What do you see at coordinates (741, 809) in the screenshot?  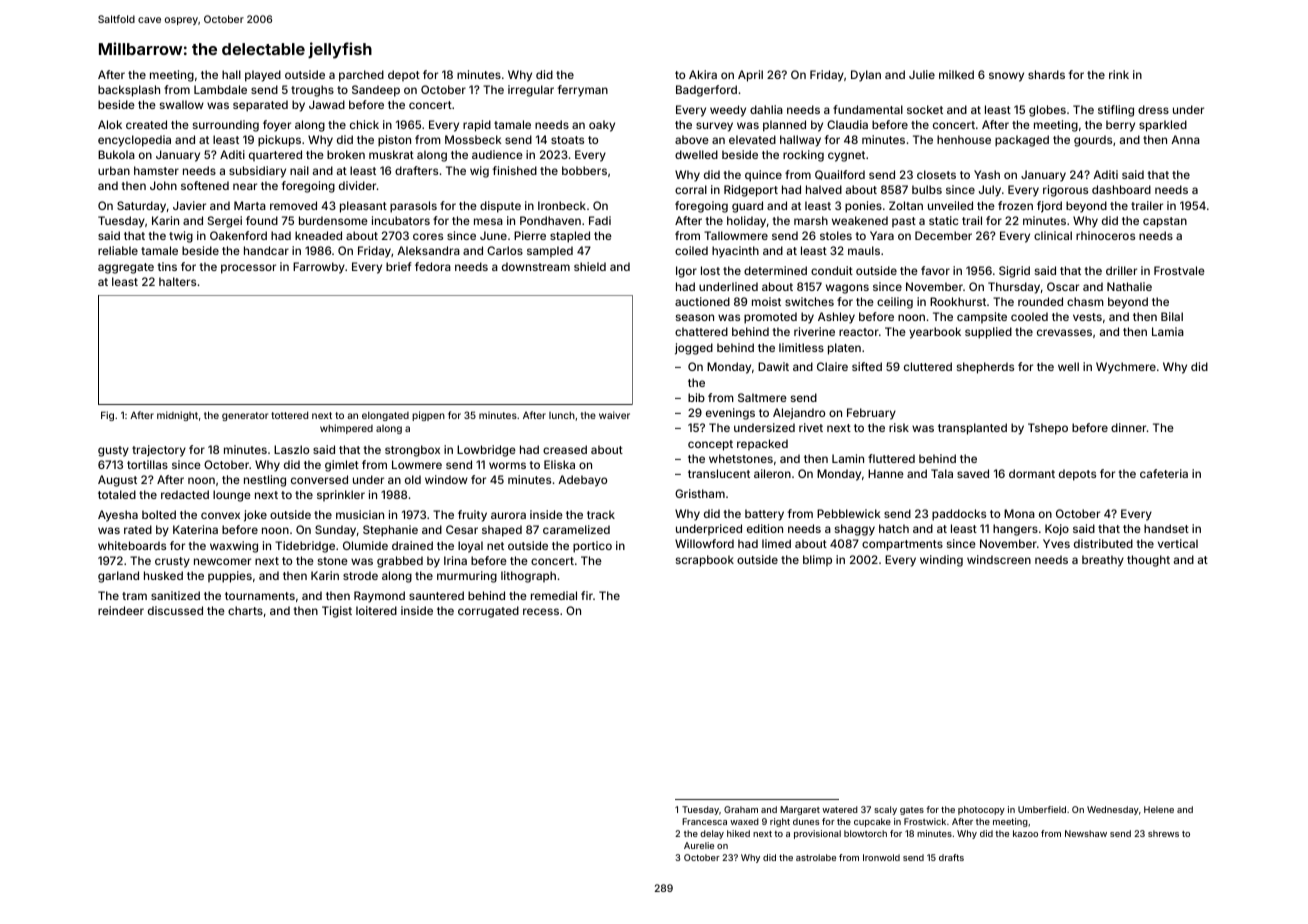 I see `Graham` at bounding box center [741, 809].
